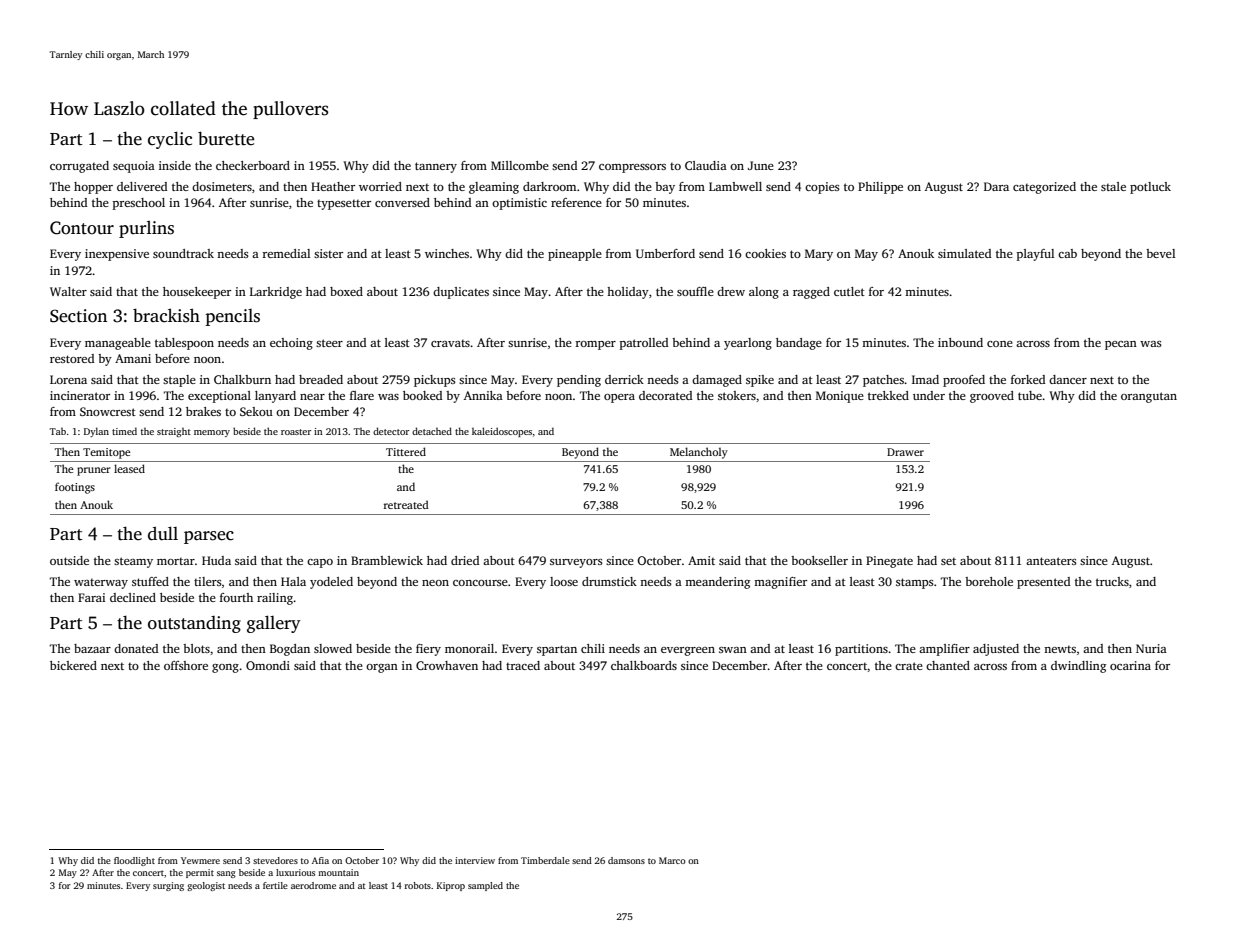 The image size is (1233, 952). I want to click on Huda, so click(216, 560).
